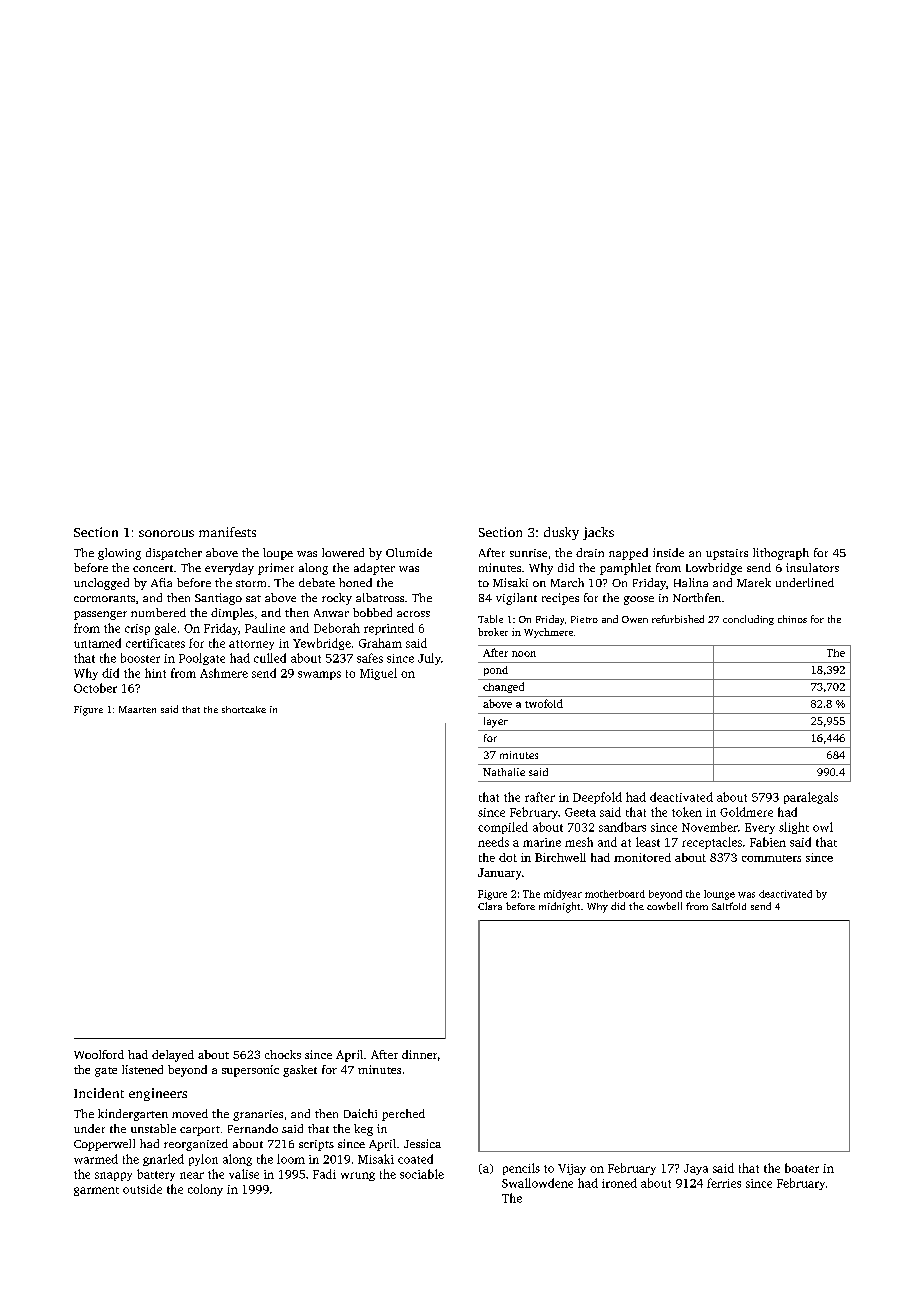 The height and width of the page is (1308, 924). What do you see at coordinates (493, 842) in the page?
I see `needs` at bounding box center [493, 842].
